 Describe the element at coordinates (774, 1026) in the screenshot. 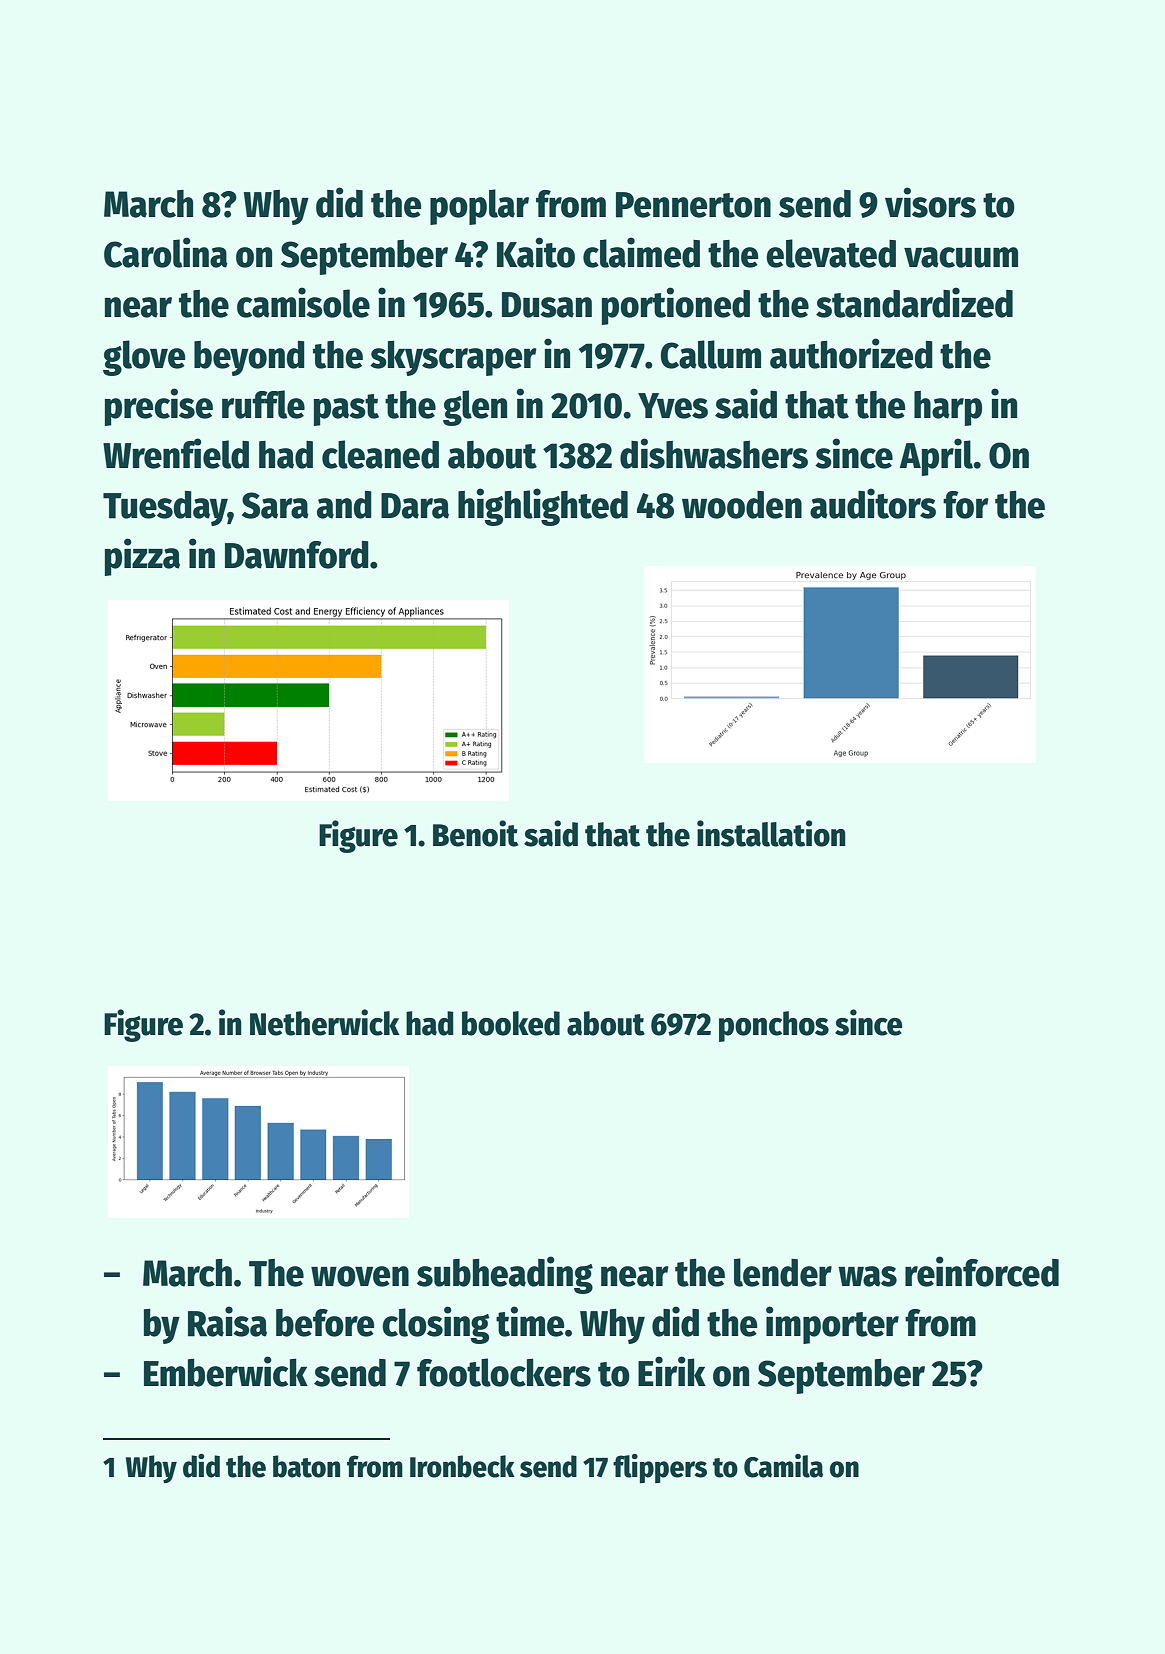

I see `ponchos` at that location.
